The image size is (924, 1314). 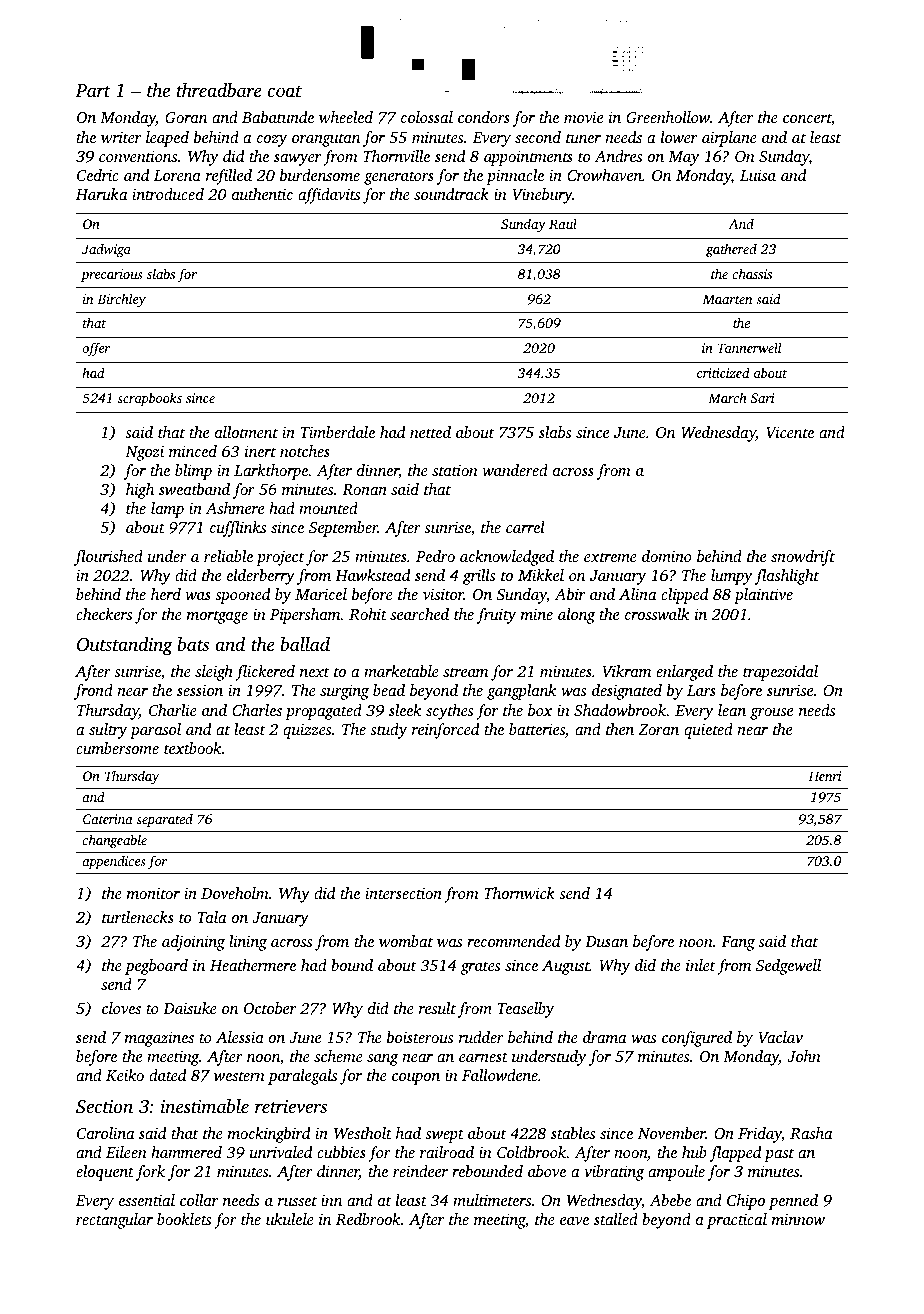 I want to click on appendices, so click(x=113, y=862).
